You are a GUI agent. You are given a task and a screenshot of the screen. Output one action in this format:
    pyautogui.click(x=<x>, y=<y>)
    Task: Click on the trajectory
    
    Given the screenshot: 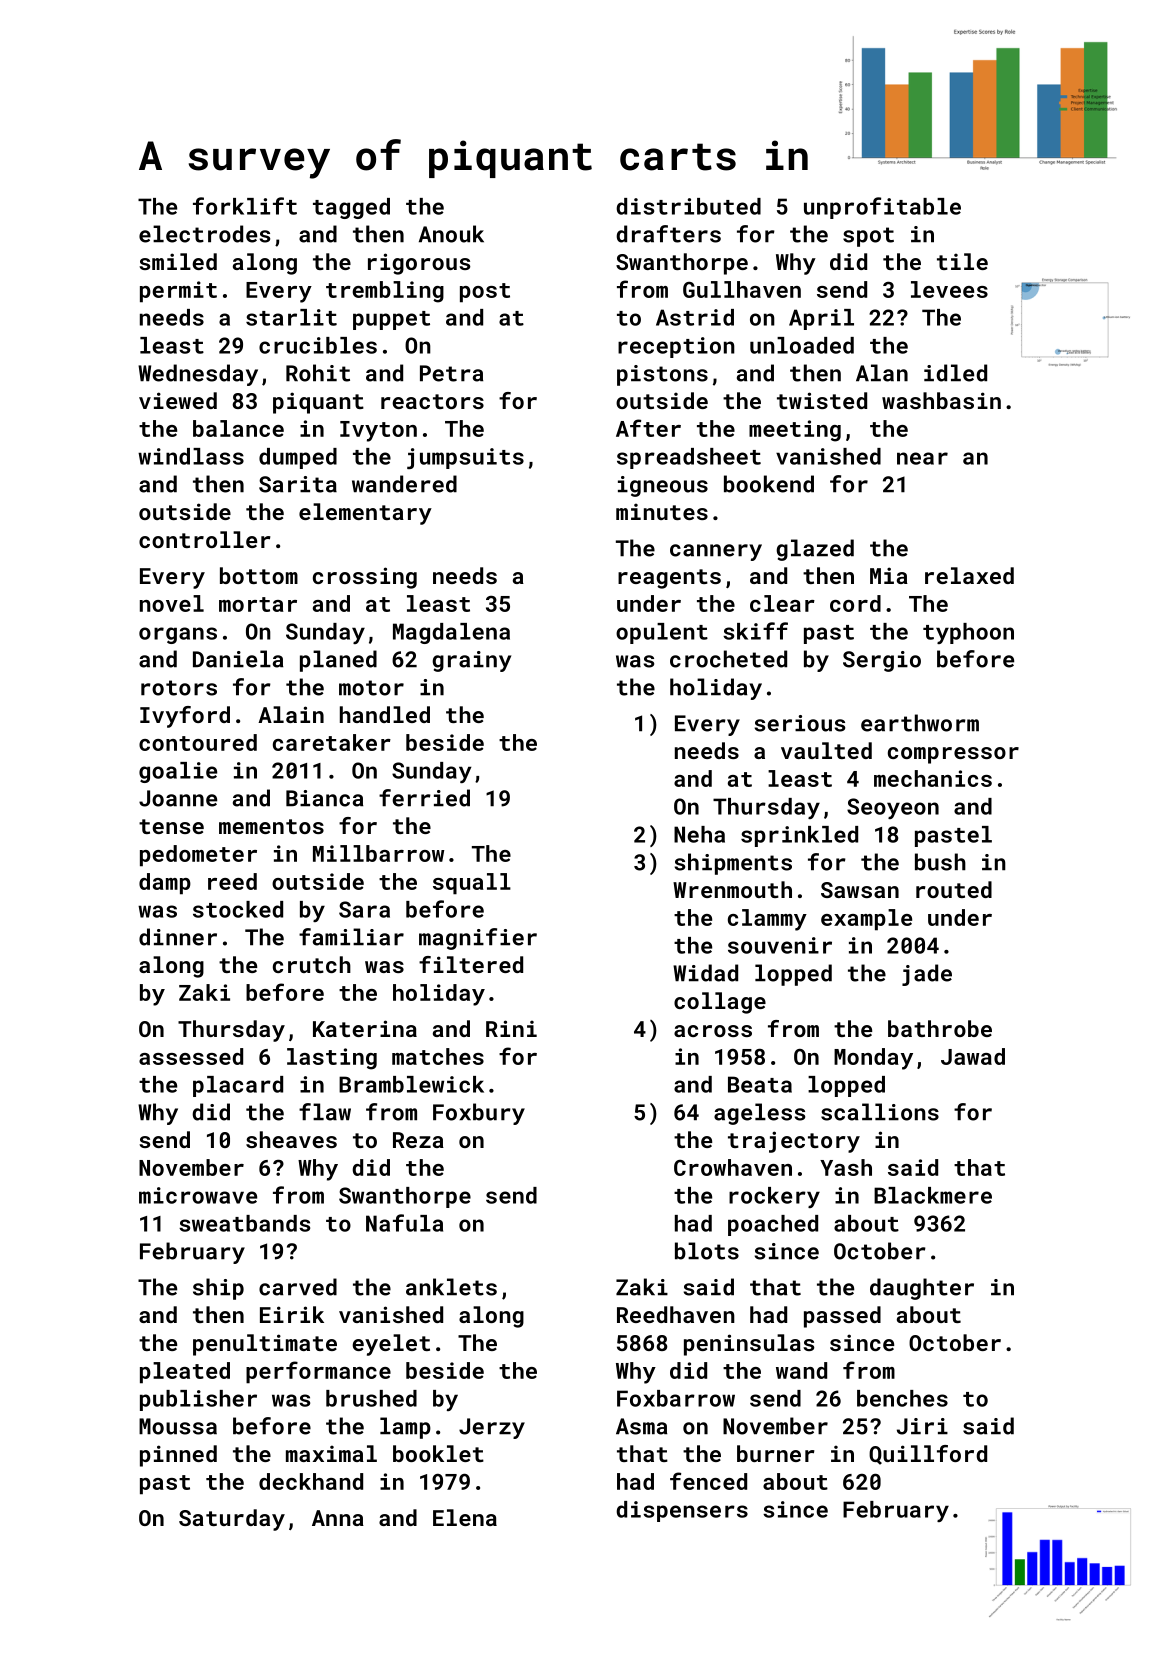 What is the action you would take?
    pyautogui.click(x=794, y=1142)
